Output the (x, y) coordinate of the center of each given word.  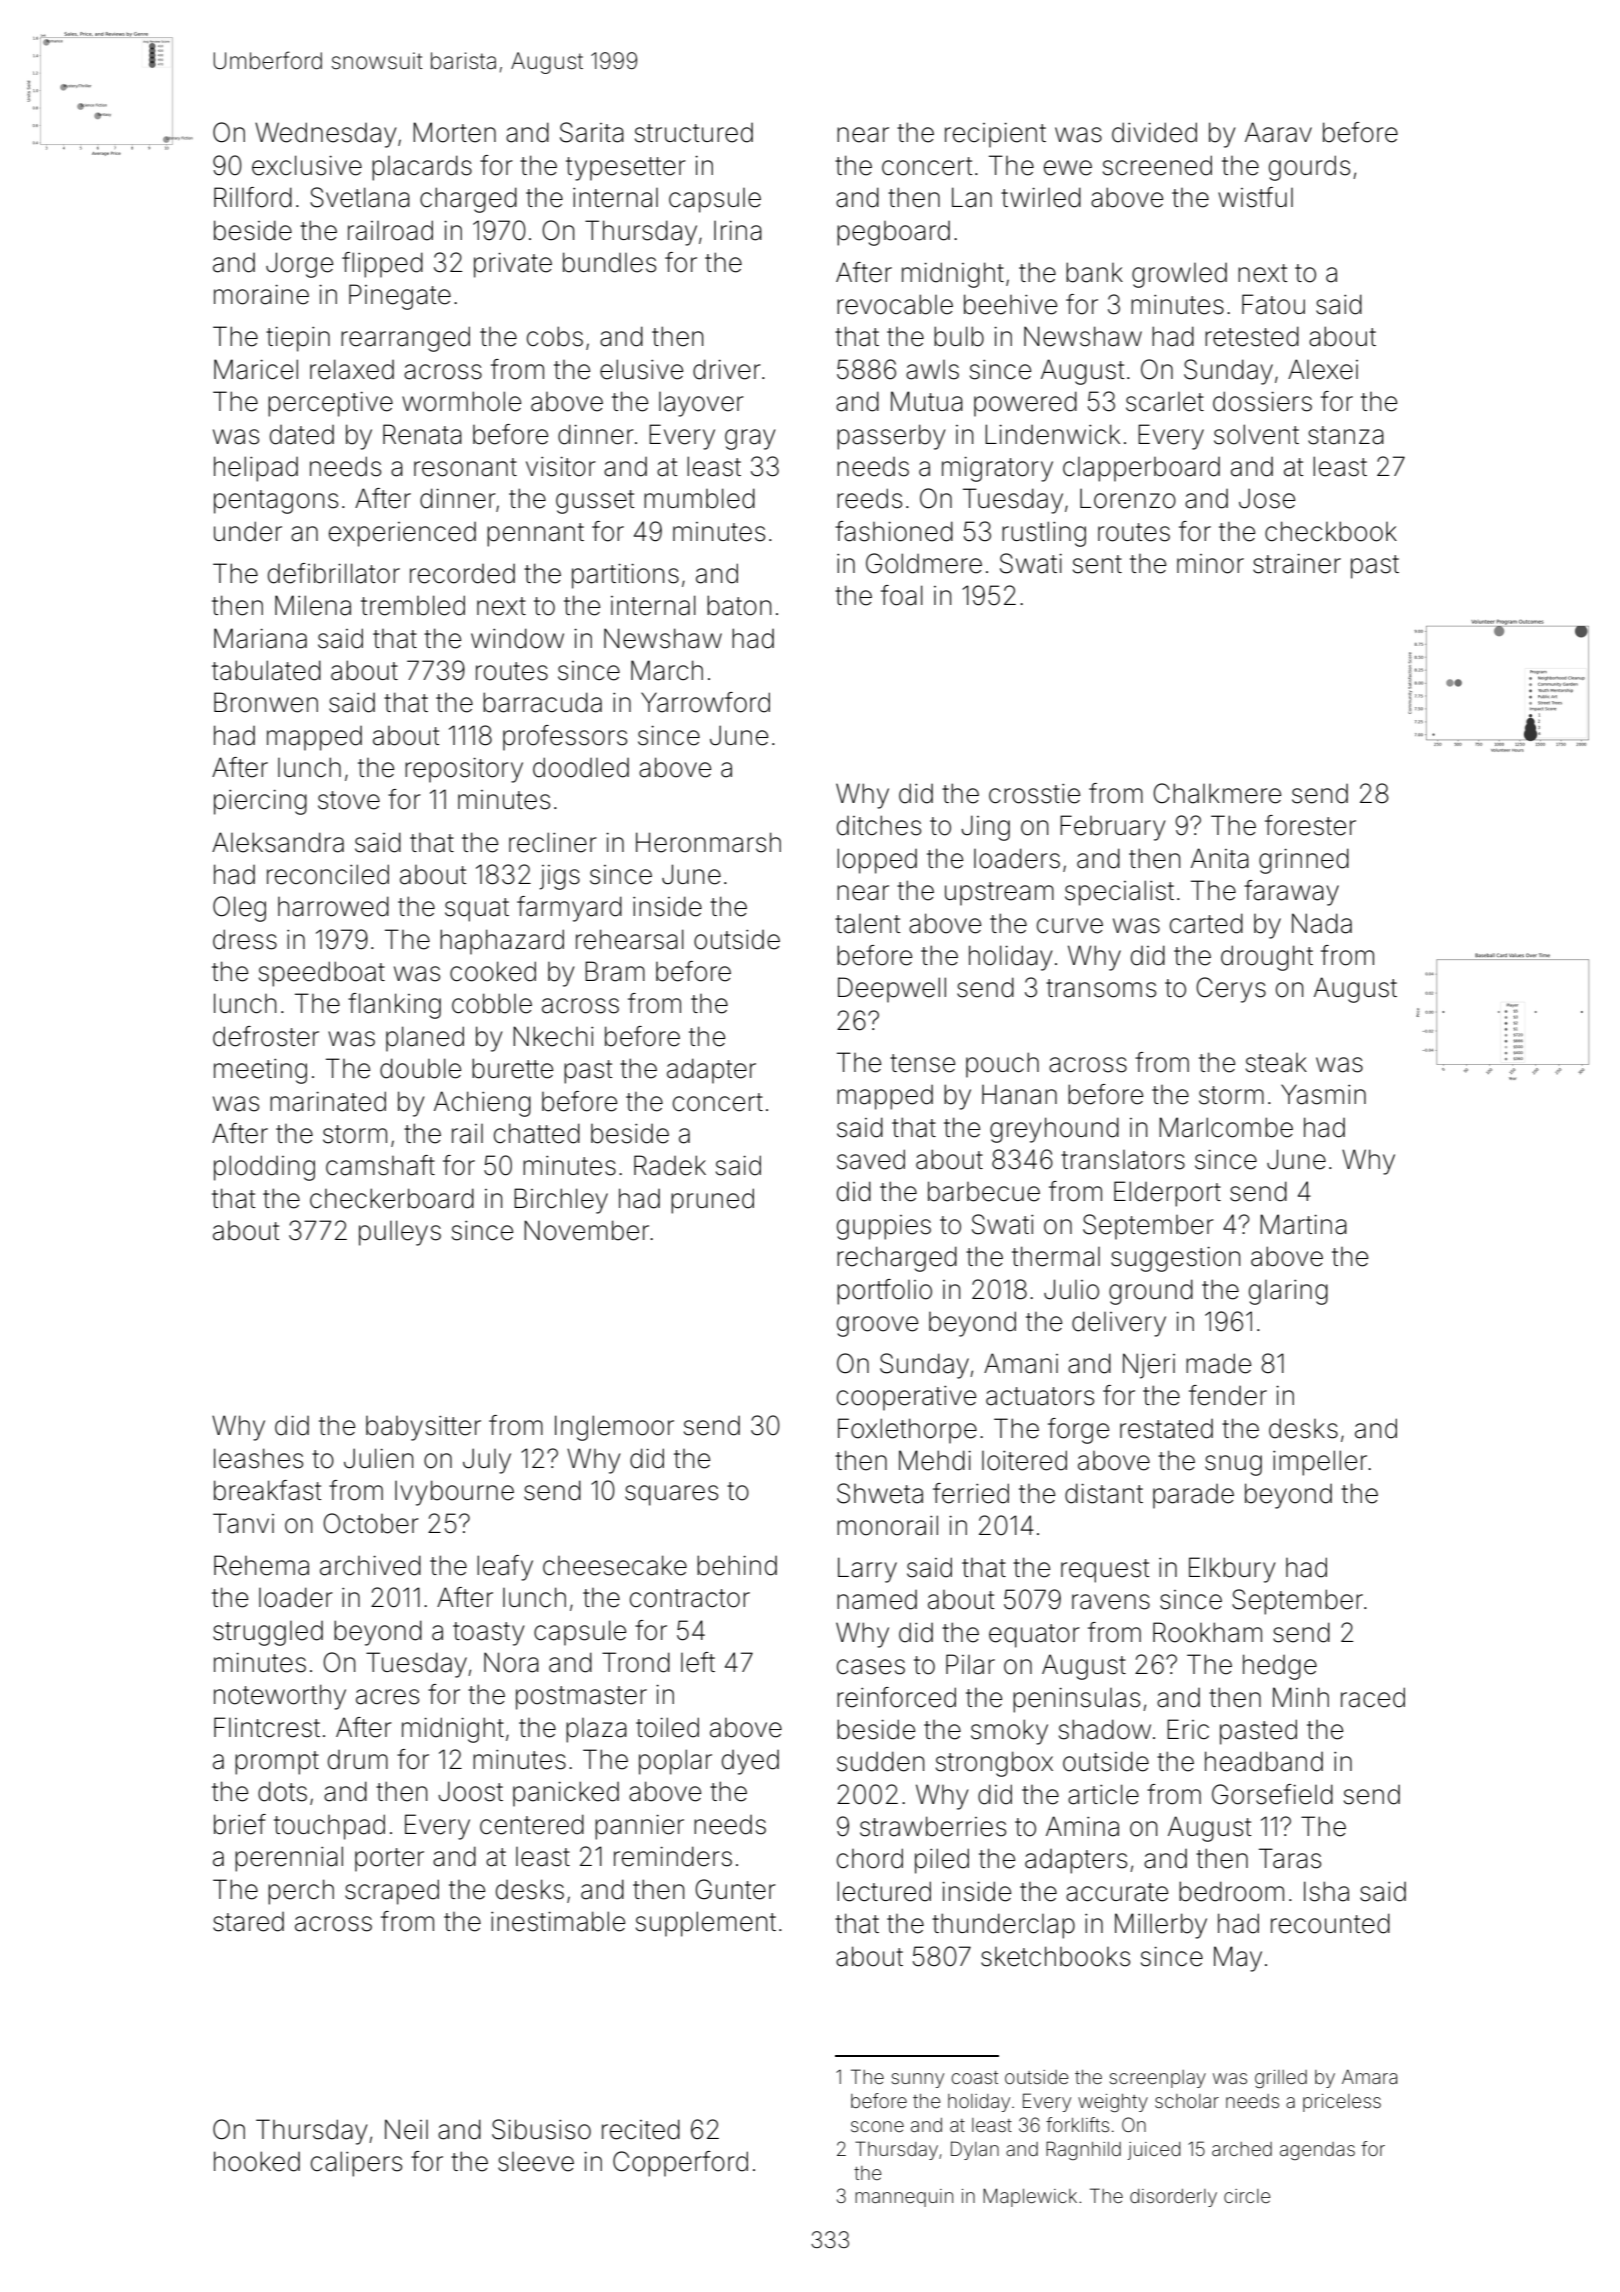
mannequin (904, 2198)
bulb (959, 336)
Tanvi (243, 1523)
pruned (712, 1201)
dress (245, 939)
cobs (555, 336)
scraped (392, 1892)
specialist (1119, 893)
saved (871, 1159)
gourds (1309, 168)
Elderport (1167, 1194)
